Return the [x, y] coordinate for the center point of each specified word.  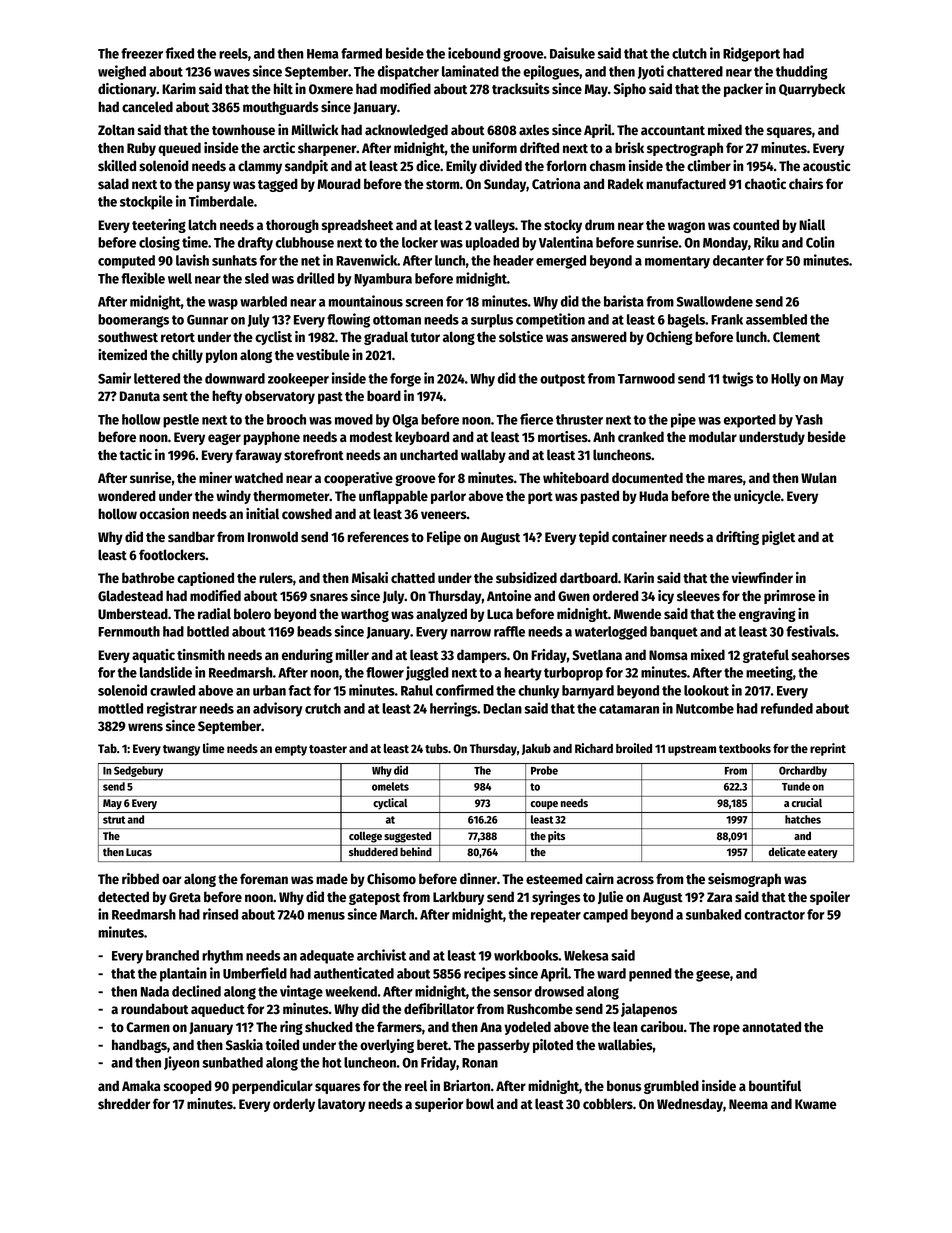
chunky [538, 692]
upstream [692, 750]
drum [599, 224]
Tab [107, 748]
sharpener [327, 149]
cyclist [273, 338]
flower [385, 672]
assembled [776, 319]
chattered [695, 71]
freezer [142, 53]
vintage [301, 992]
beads [314, 631]
